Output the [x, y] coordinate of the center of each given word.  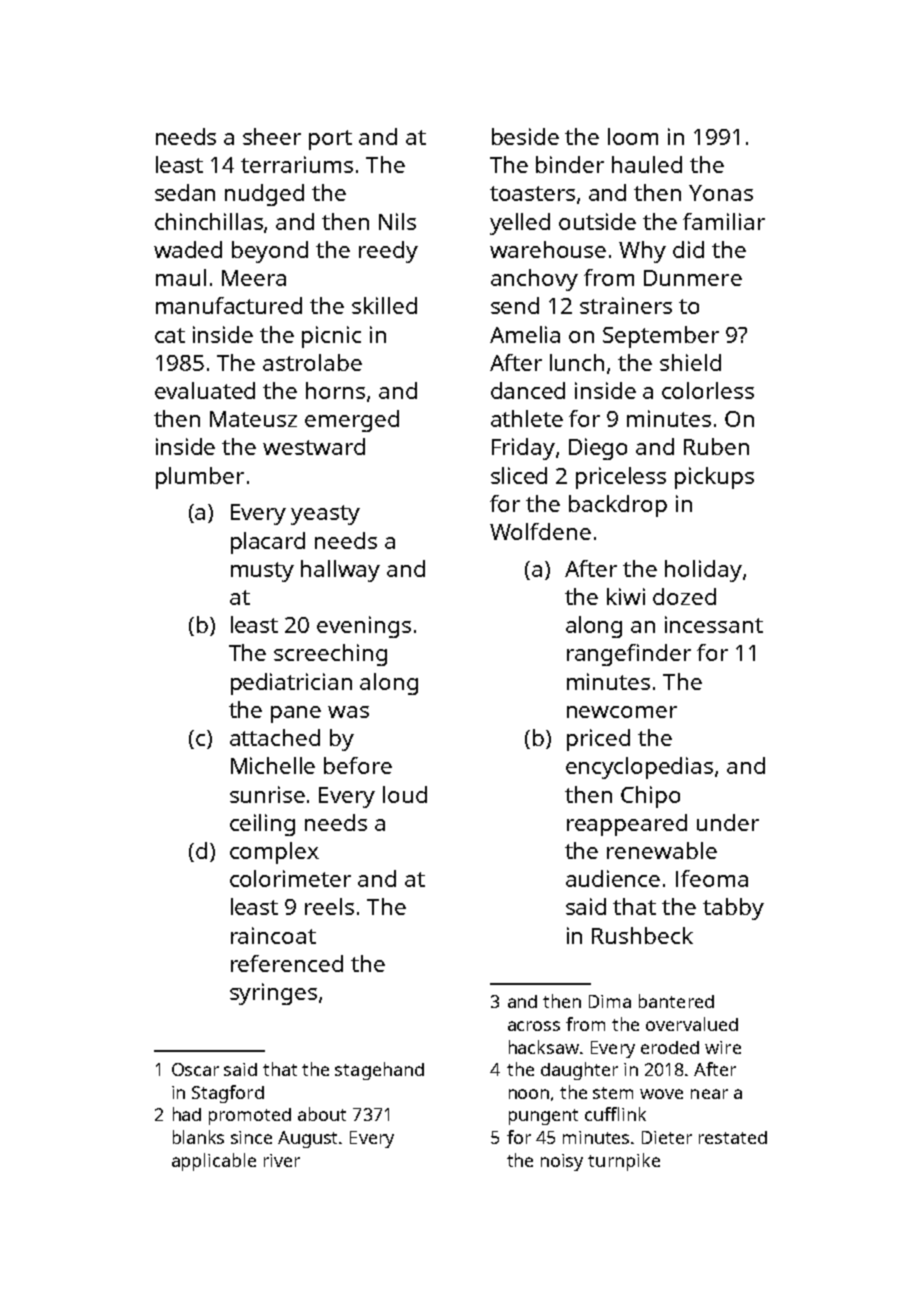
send [515, 305]
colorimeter [290, 878]
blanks [198, 1137]
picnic [331, 337]
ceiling [262, 825]
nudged [264, 195]
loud [405, 794]
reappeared [627, 825]
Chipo [650, 797]
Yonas [721, 193]
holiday [703, 571]
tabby [733, 909]
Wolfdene [540, 531]
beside [525, 136]
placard [268, 543]
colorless [708, 390]
